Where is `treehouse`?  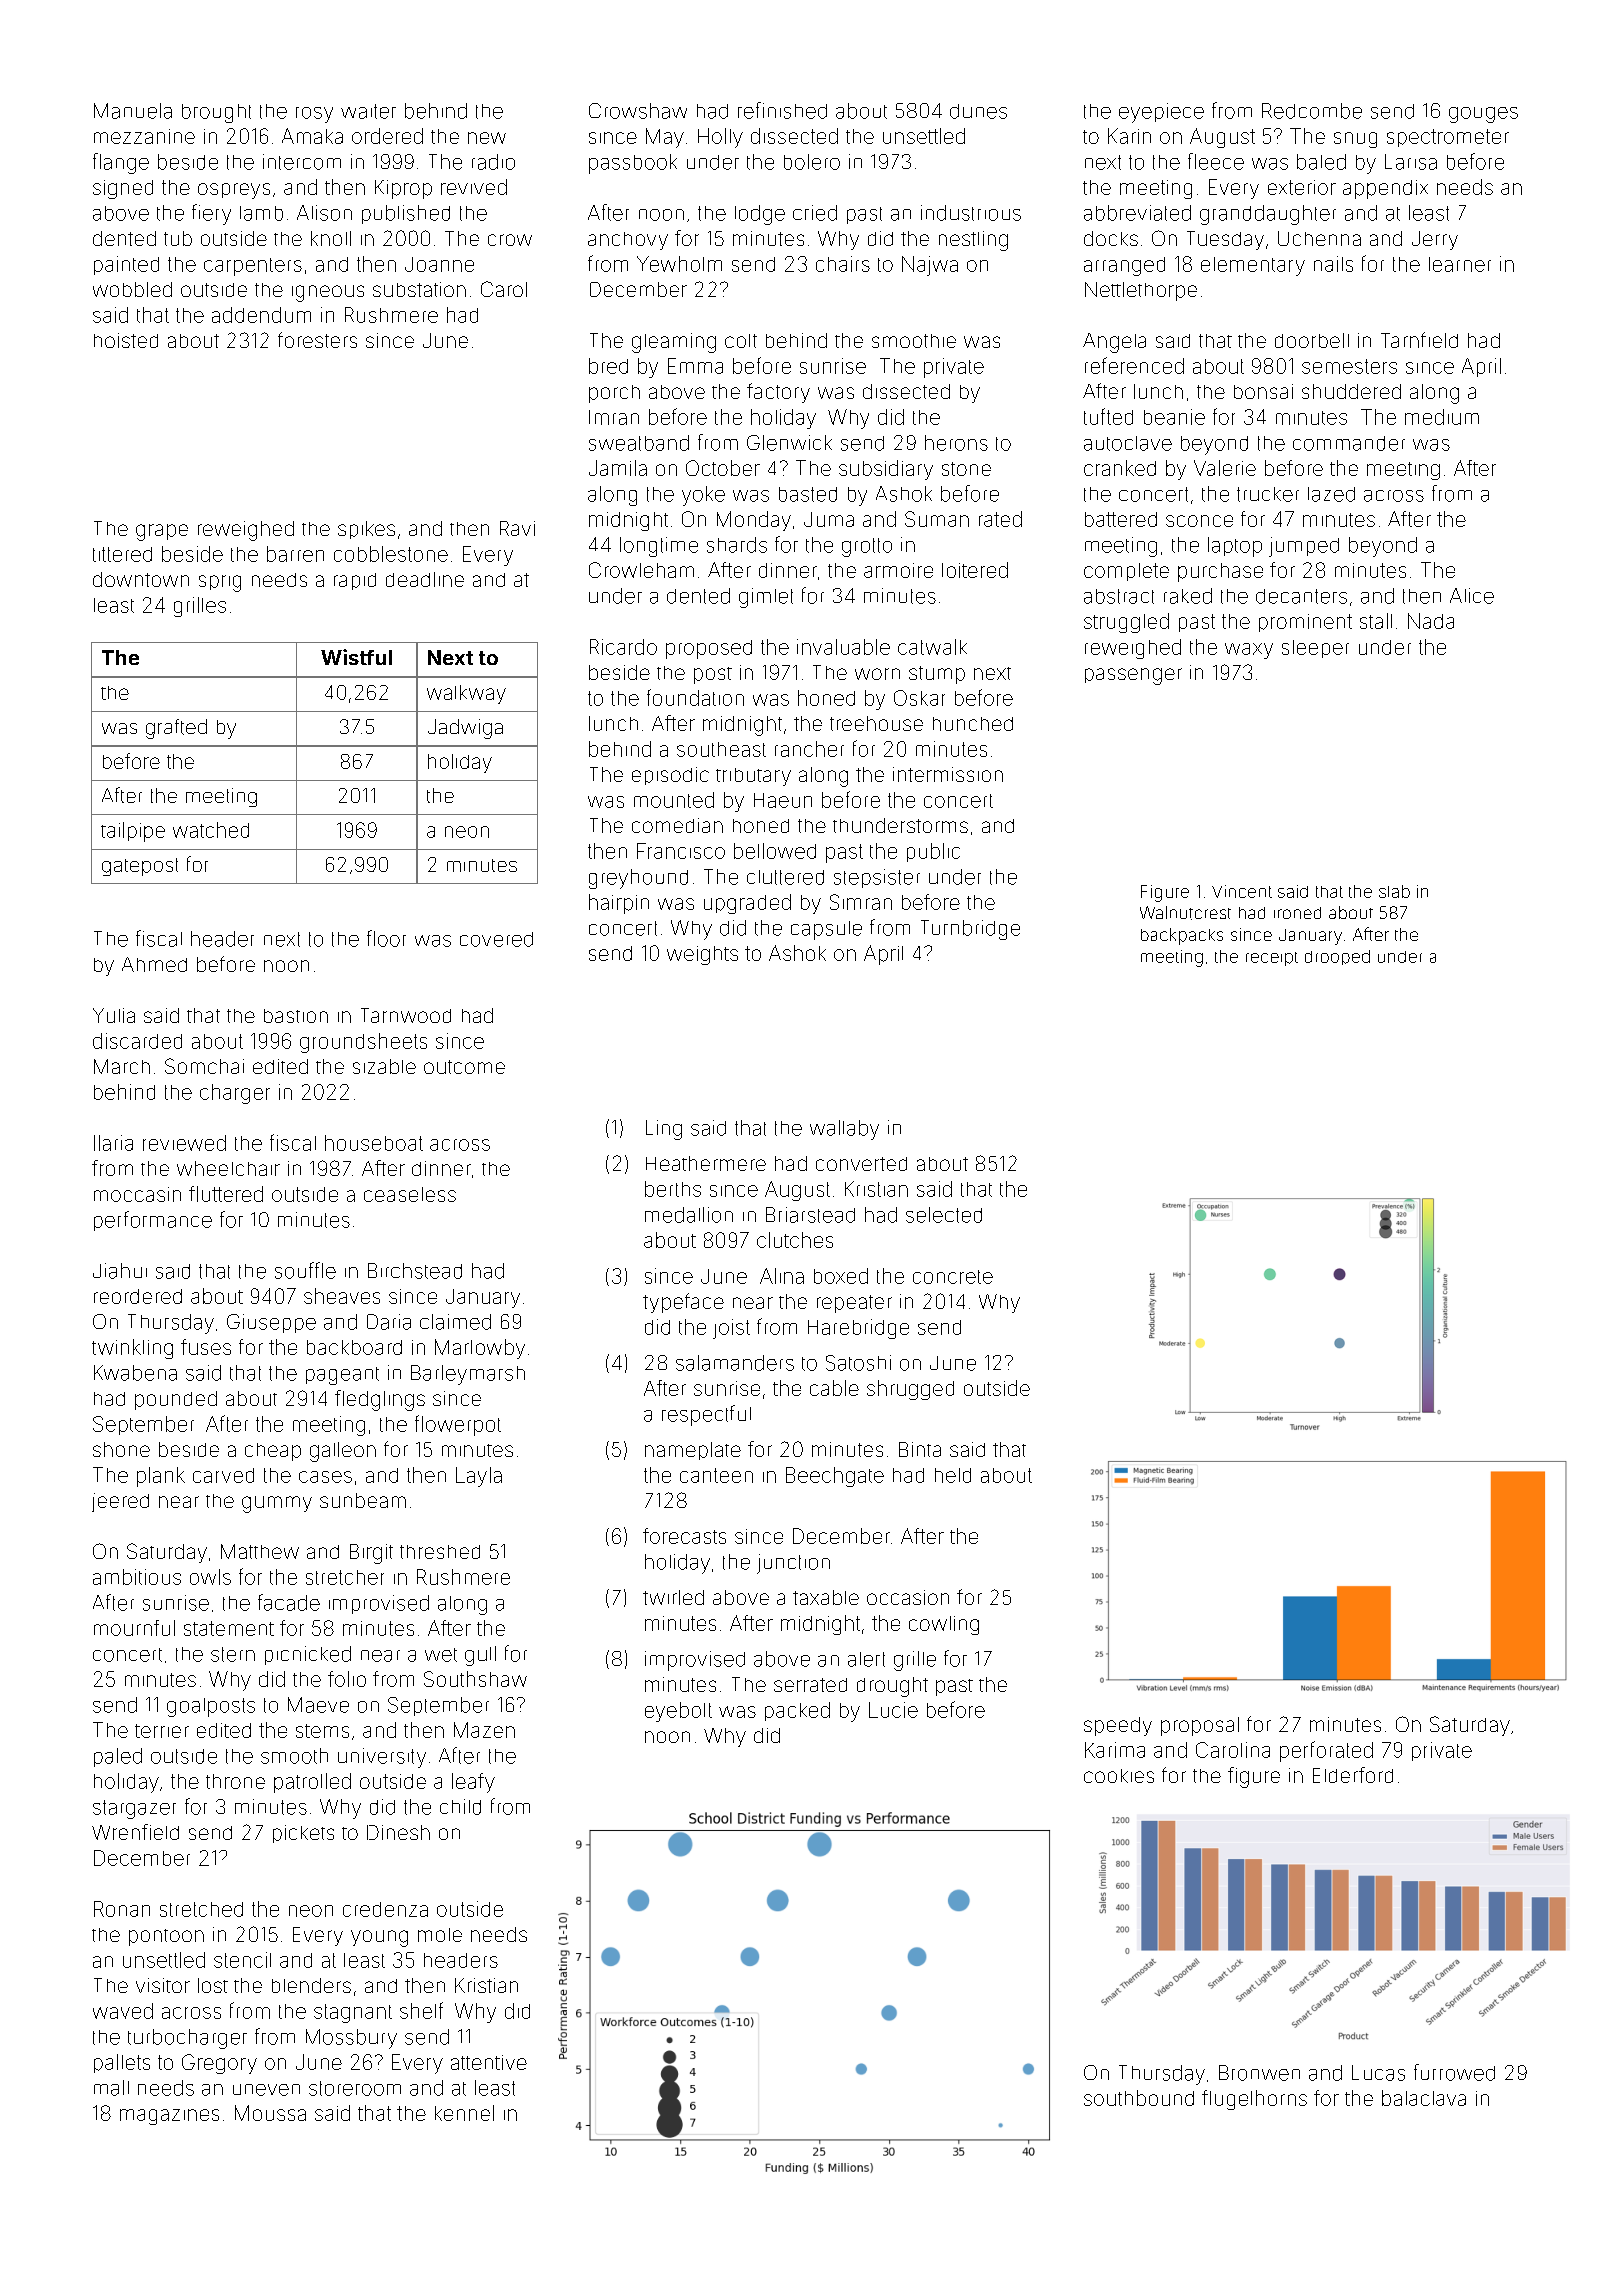 treehouse is located at coordinates (876, 723).
